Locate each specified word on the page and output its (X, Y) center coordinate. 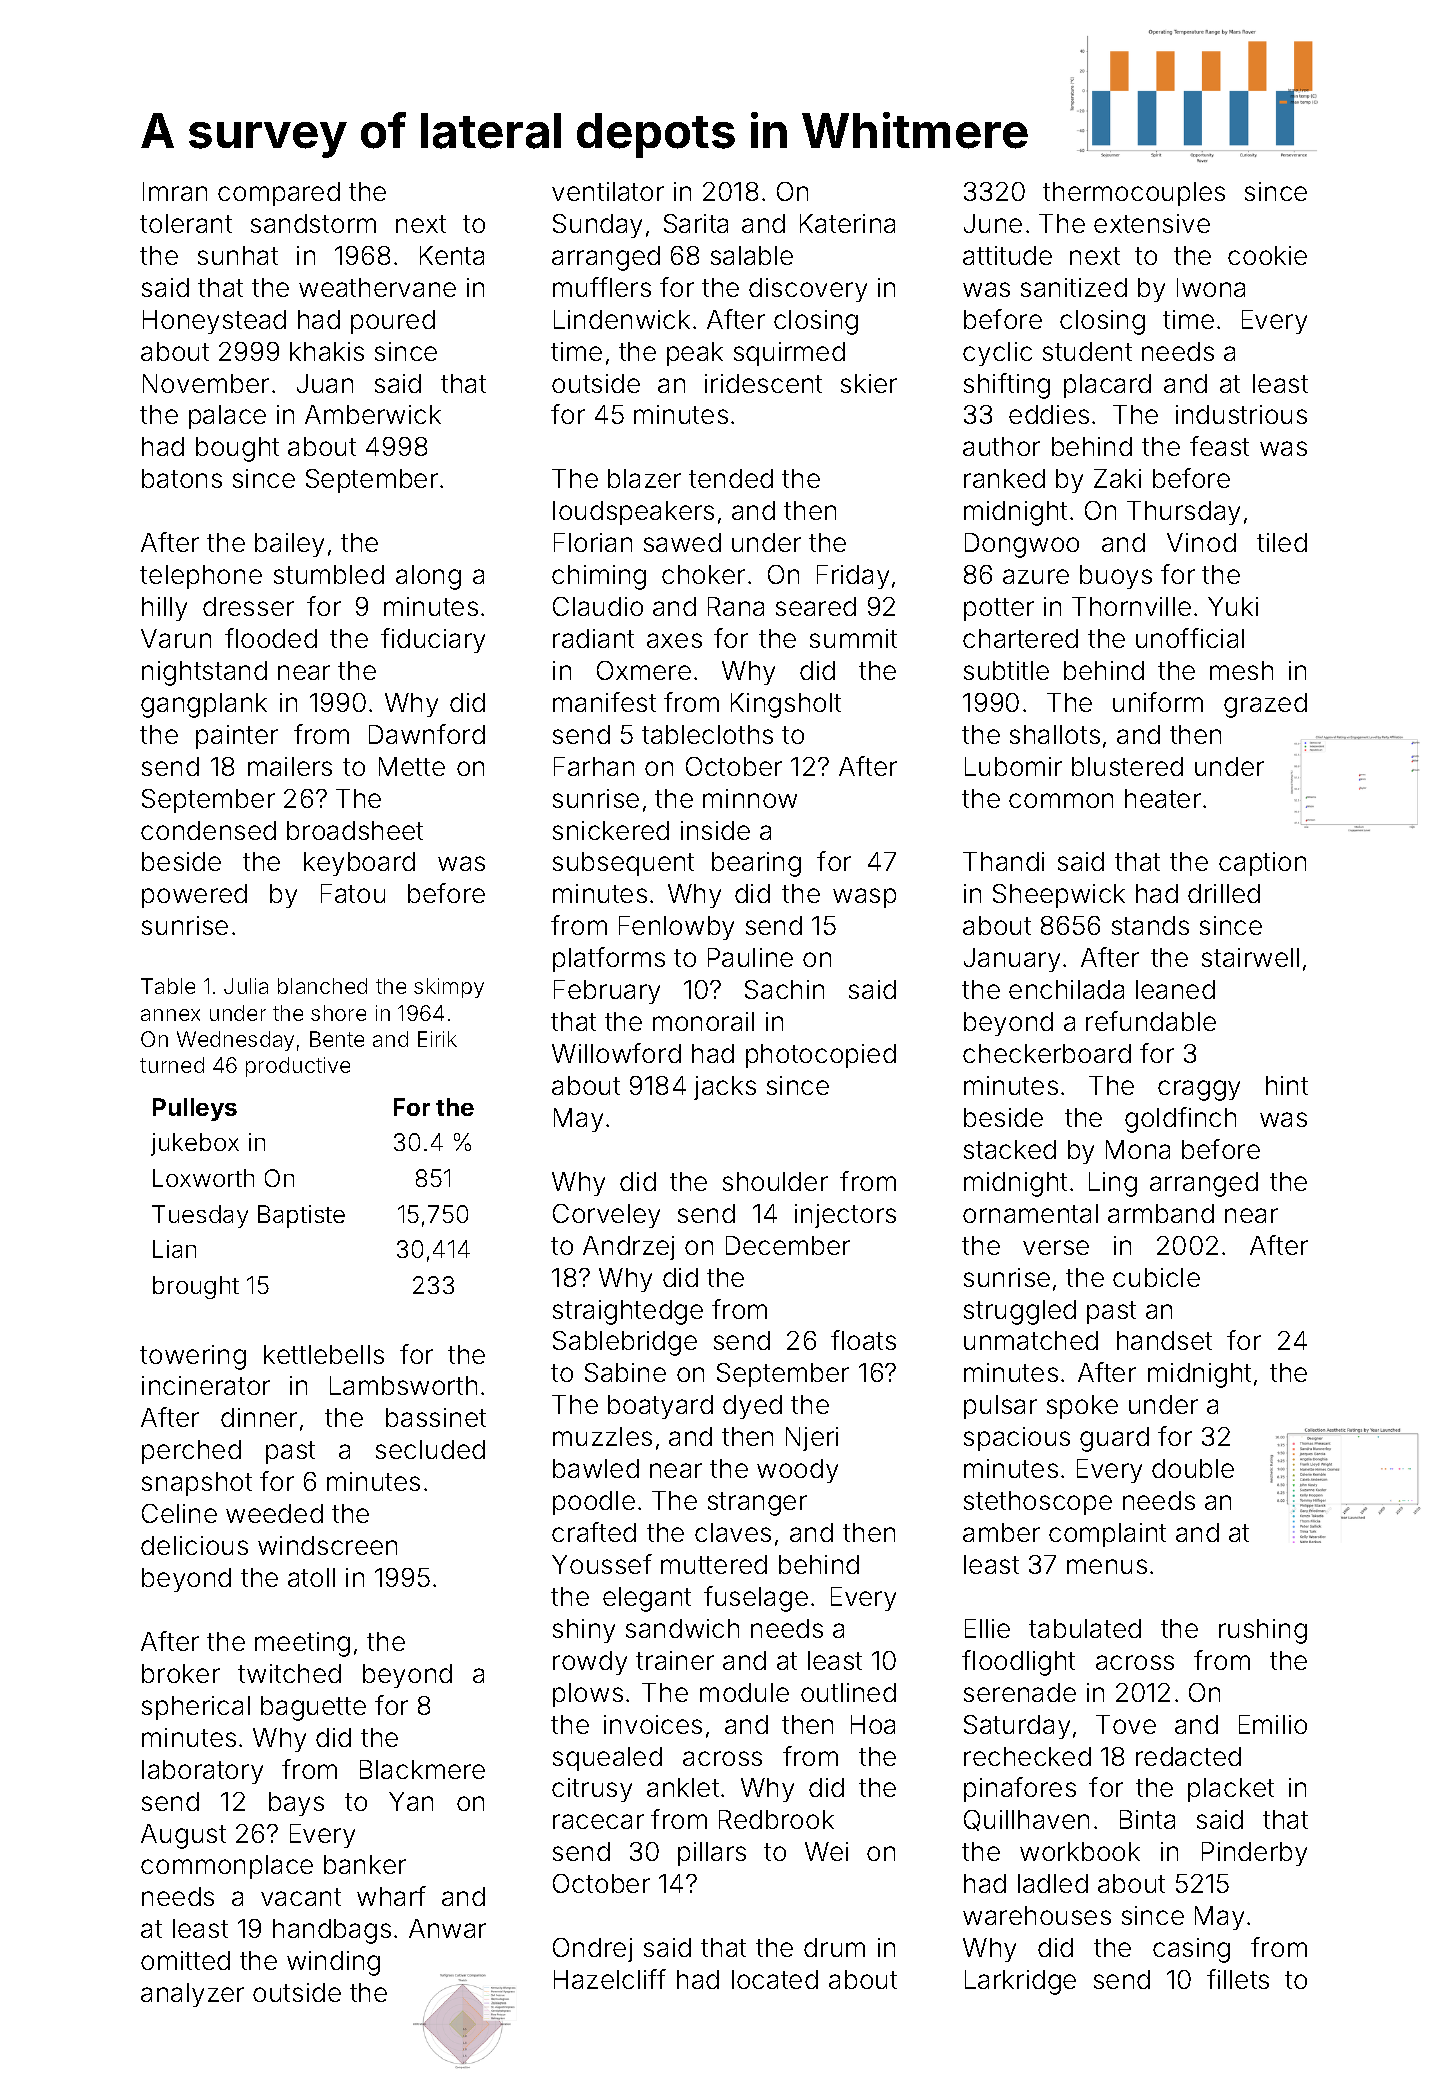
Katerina (847, 223)
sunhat (238, 255)
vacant (301, 1897)
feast (1219, 446)
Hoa (873, 1724)
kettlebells (324, 1354)
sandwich (682, 1628)
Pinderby (1254, 1854)
